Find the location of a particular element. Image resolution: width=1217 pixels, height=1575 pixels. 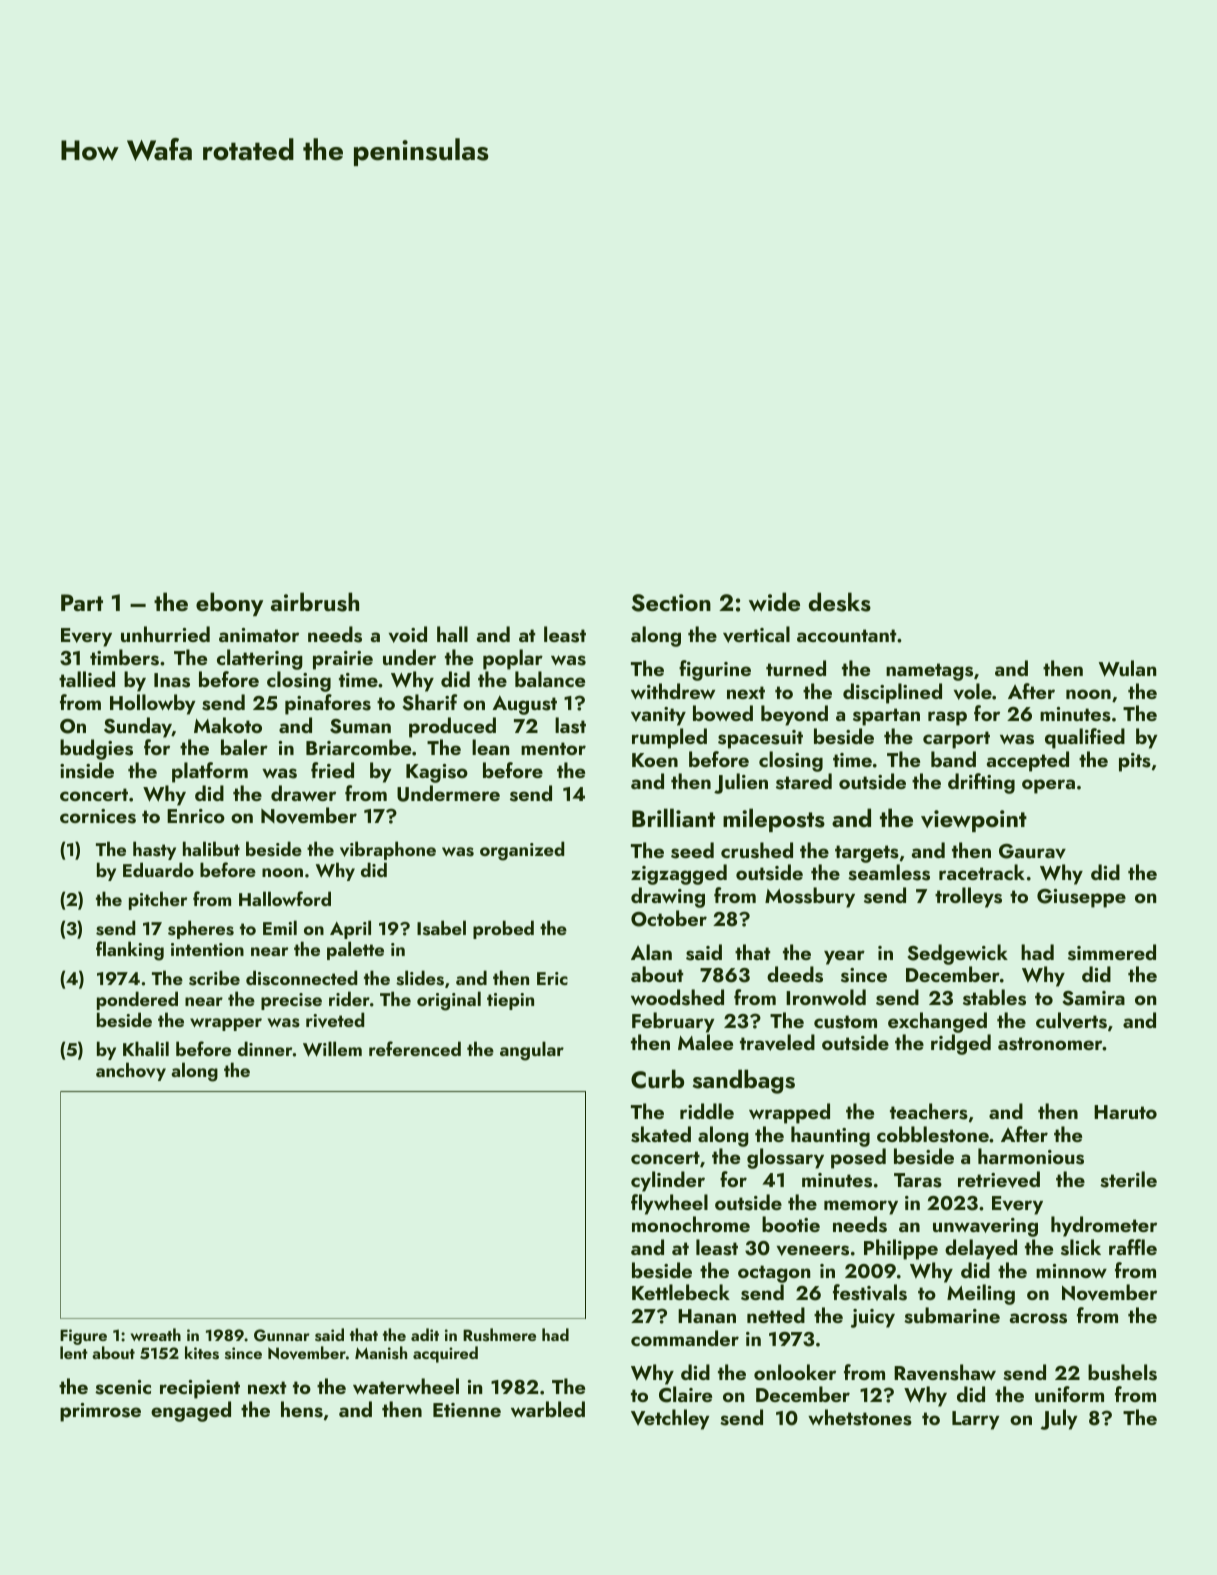

Vetchley is located at coordinates (670, 1419).
